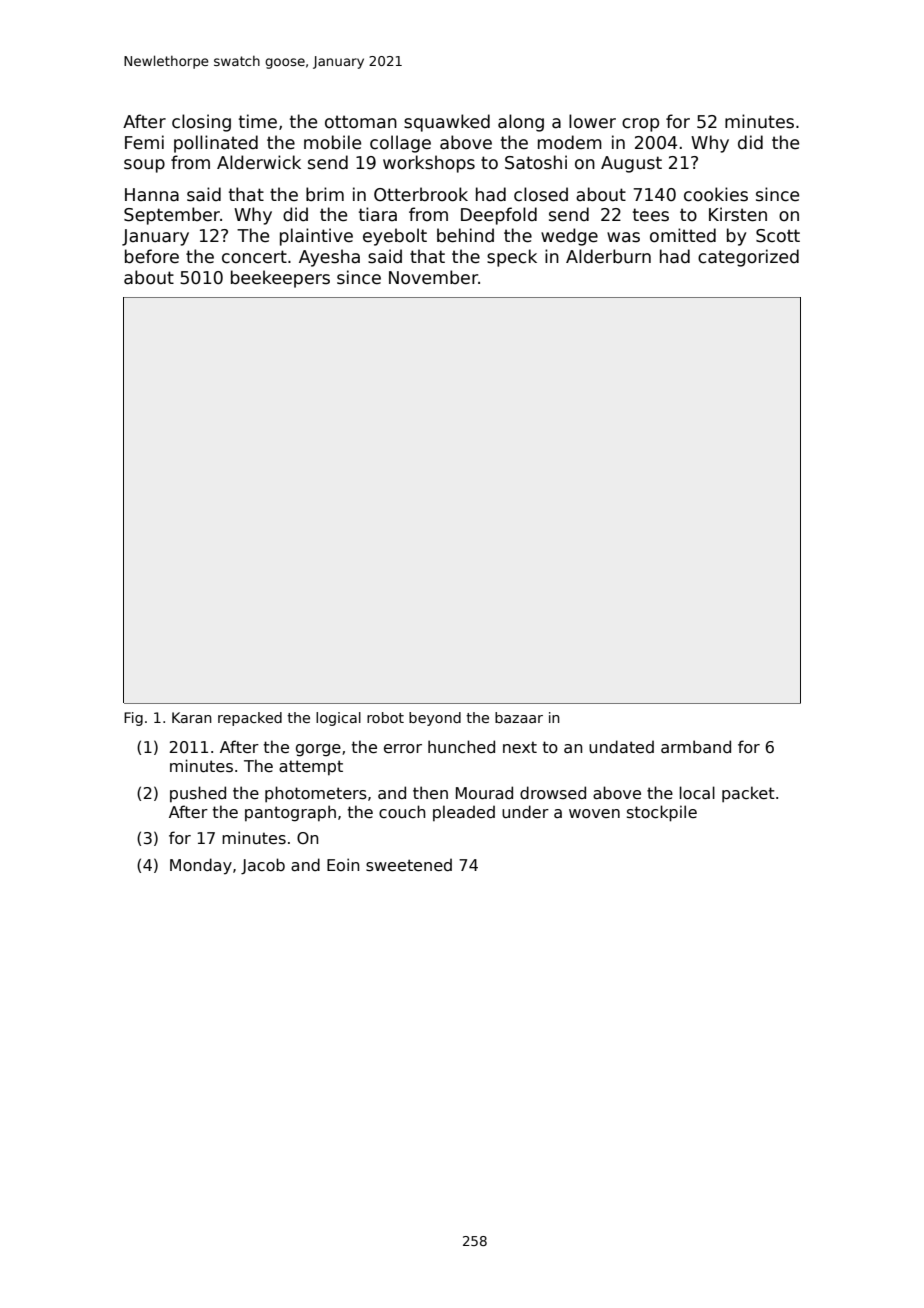 The width and height of the screenshot is (924, 1308). I want to click on bazaar, so click(519, 717).
